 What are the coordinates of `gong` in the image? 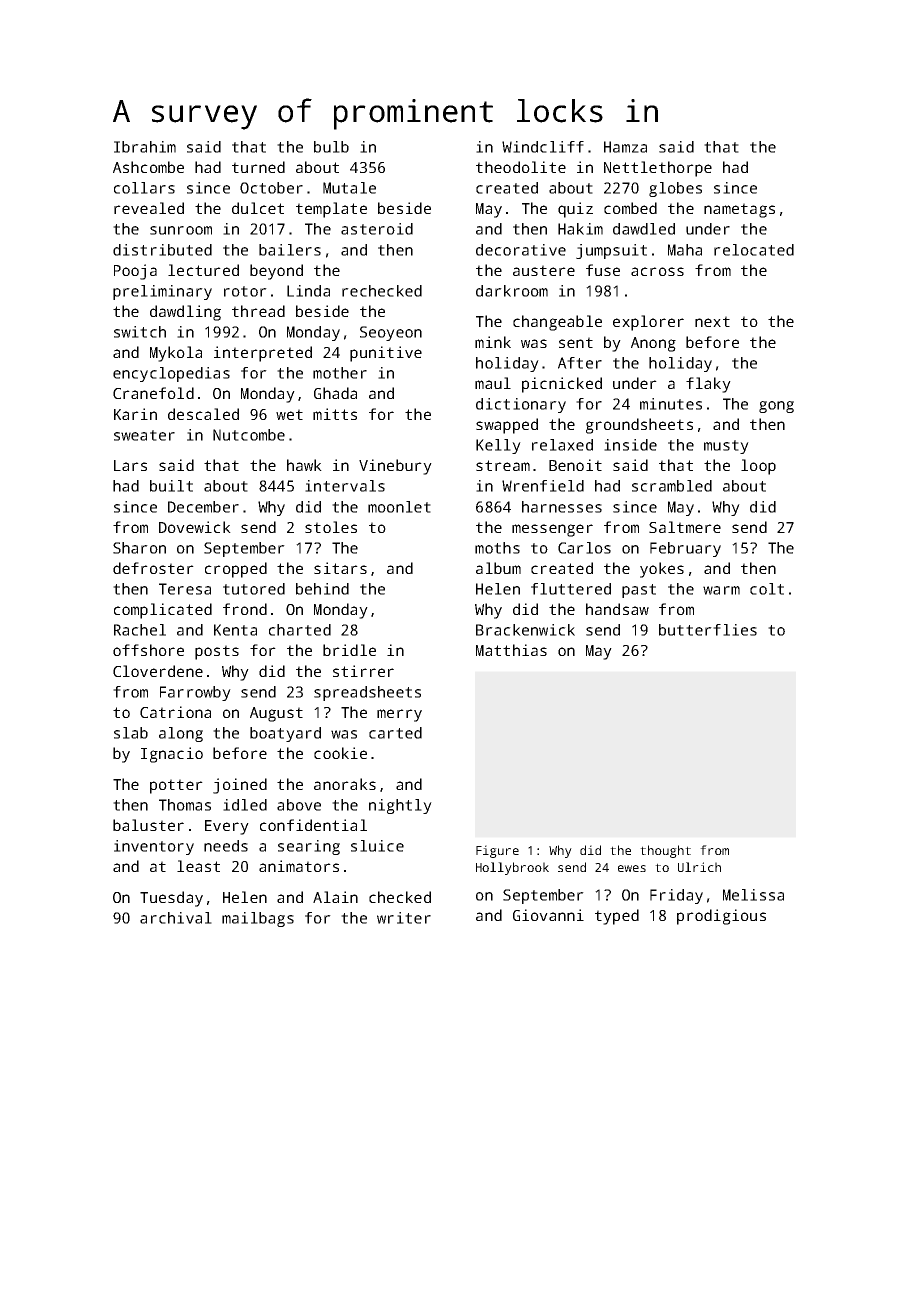 It's located at (776, 407).
